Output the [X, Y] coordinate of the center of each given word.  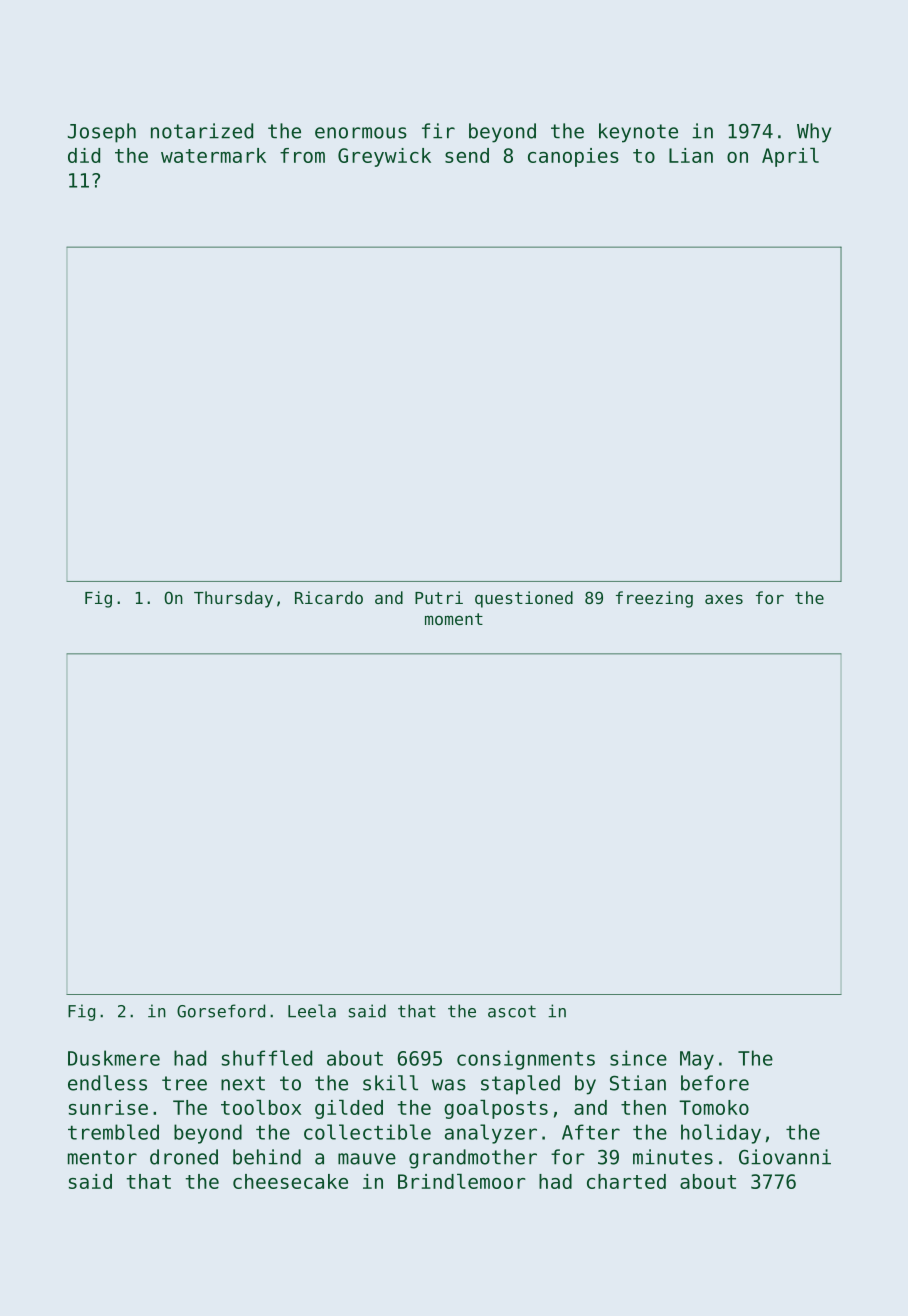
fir [438, 131]
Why [814, 133]
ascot [512, 1011]
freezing [654, 599]
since [638, 1058]
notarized [202, 131]
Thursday [233, 599]
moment [454, 619]
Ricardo [329, 597]
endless [107, 1083]
